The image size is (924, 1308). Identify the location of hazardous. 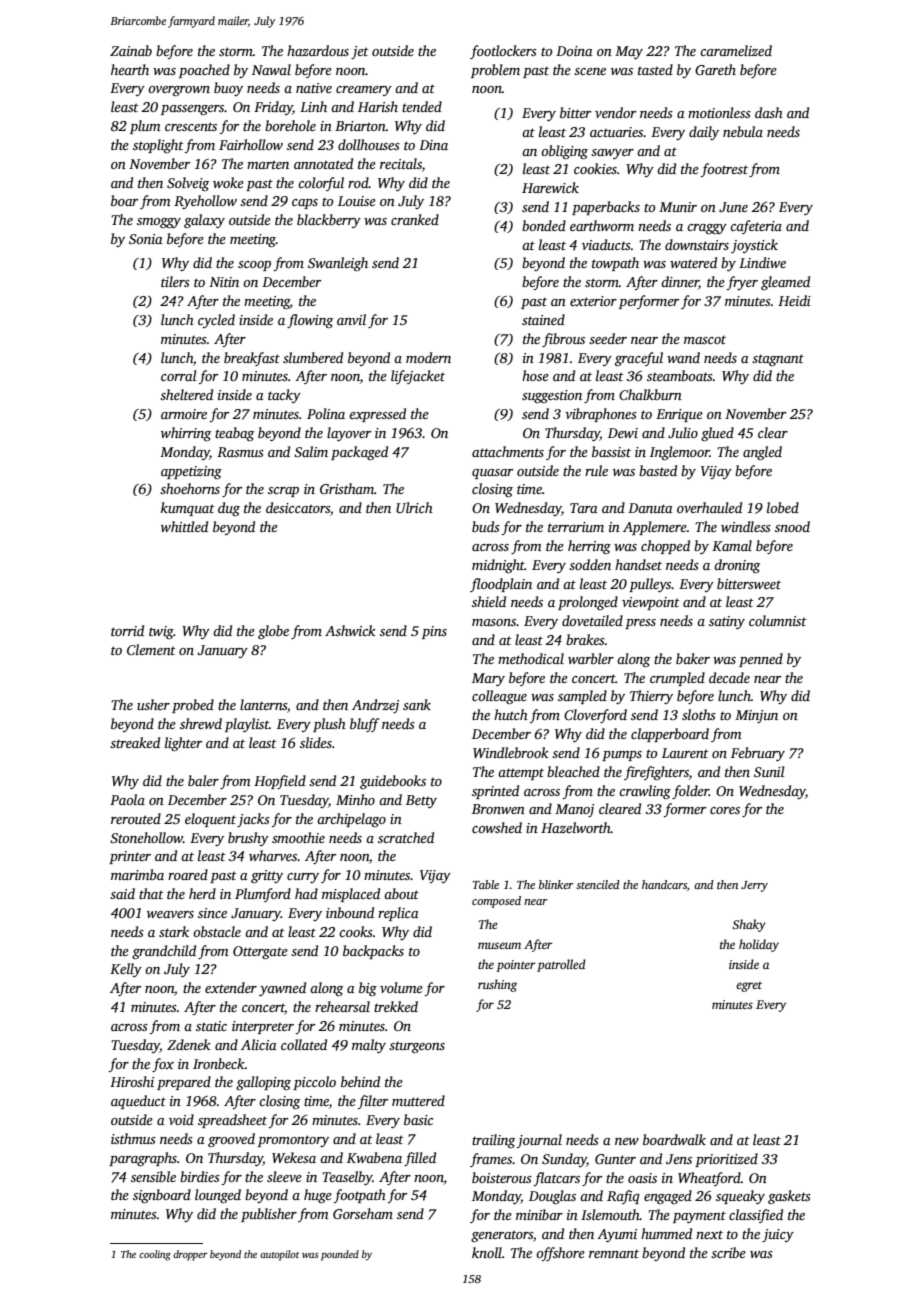
(318, 50).
